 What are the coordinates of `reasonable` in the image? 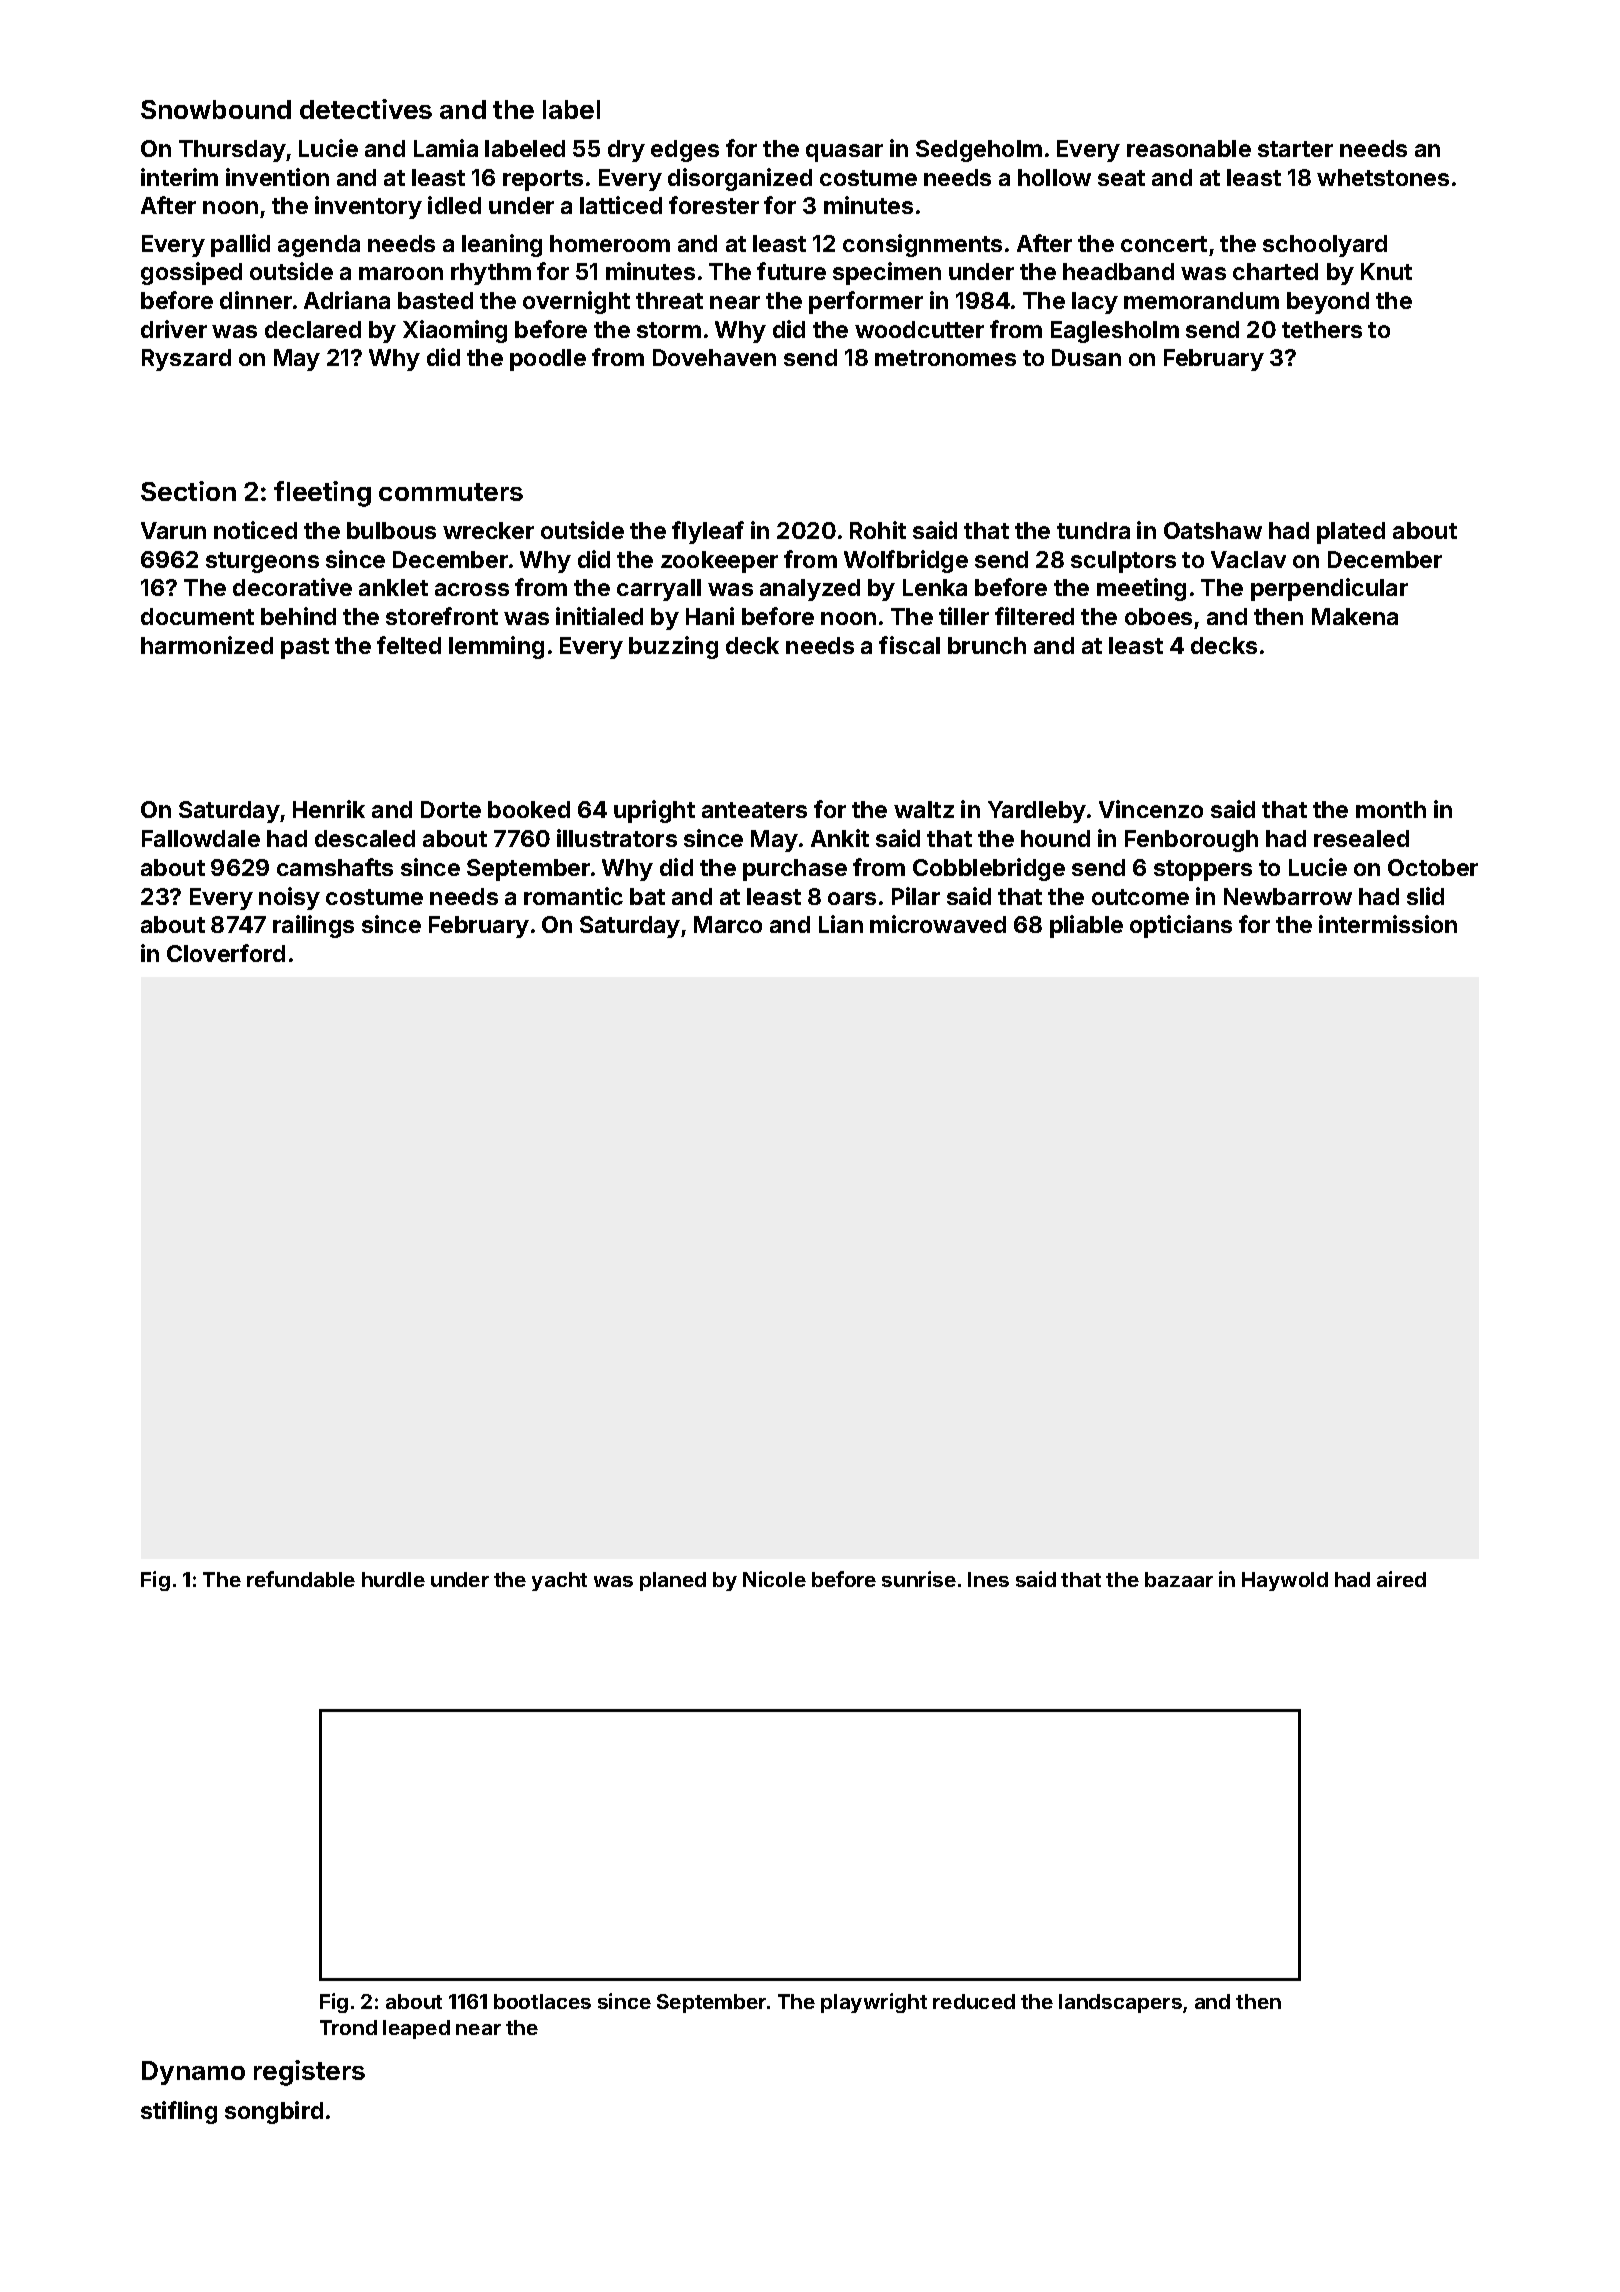 It's located at (1189, 148).
